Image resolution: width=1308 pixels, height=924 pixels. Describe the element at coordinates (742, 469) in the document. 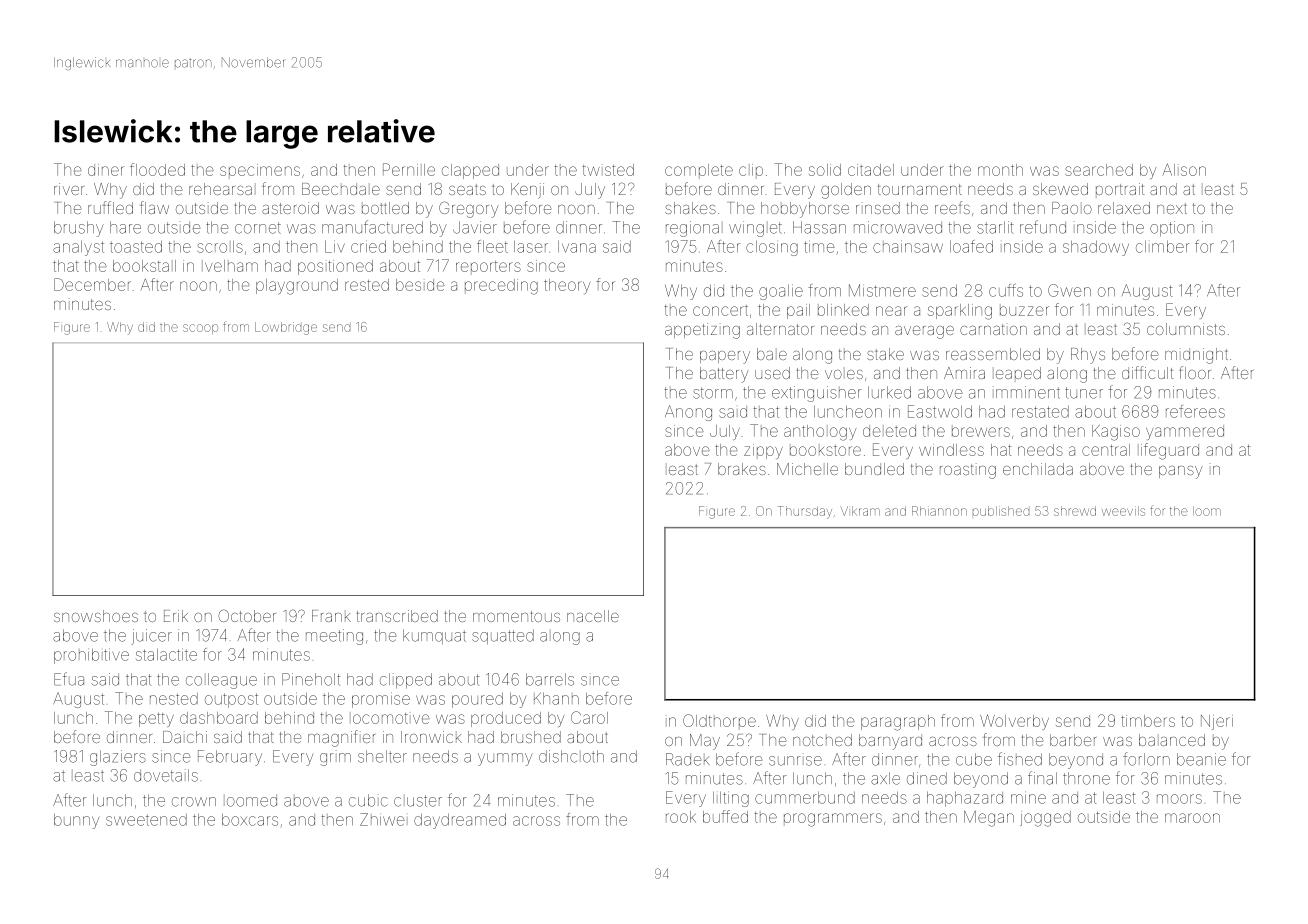

I see `brakes` at that location.
